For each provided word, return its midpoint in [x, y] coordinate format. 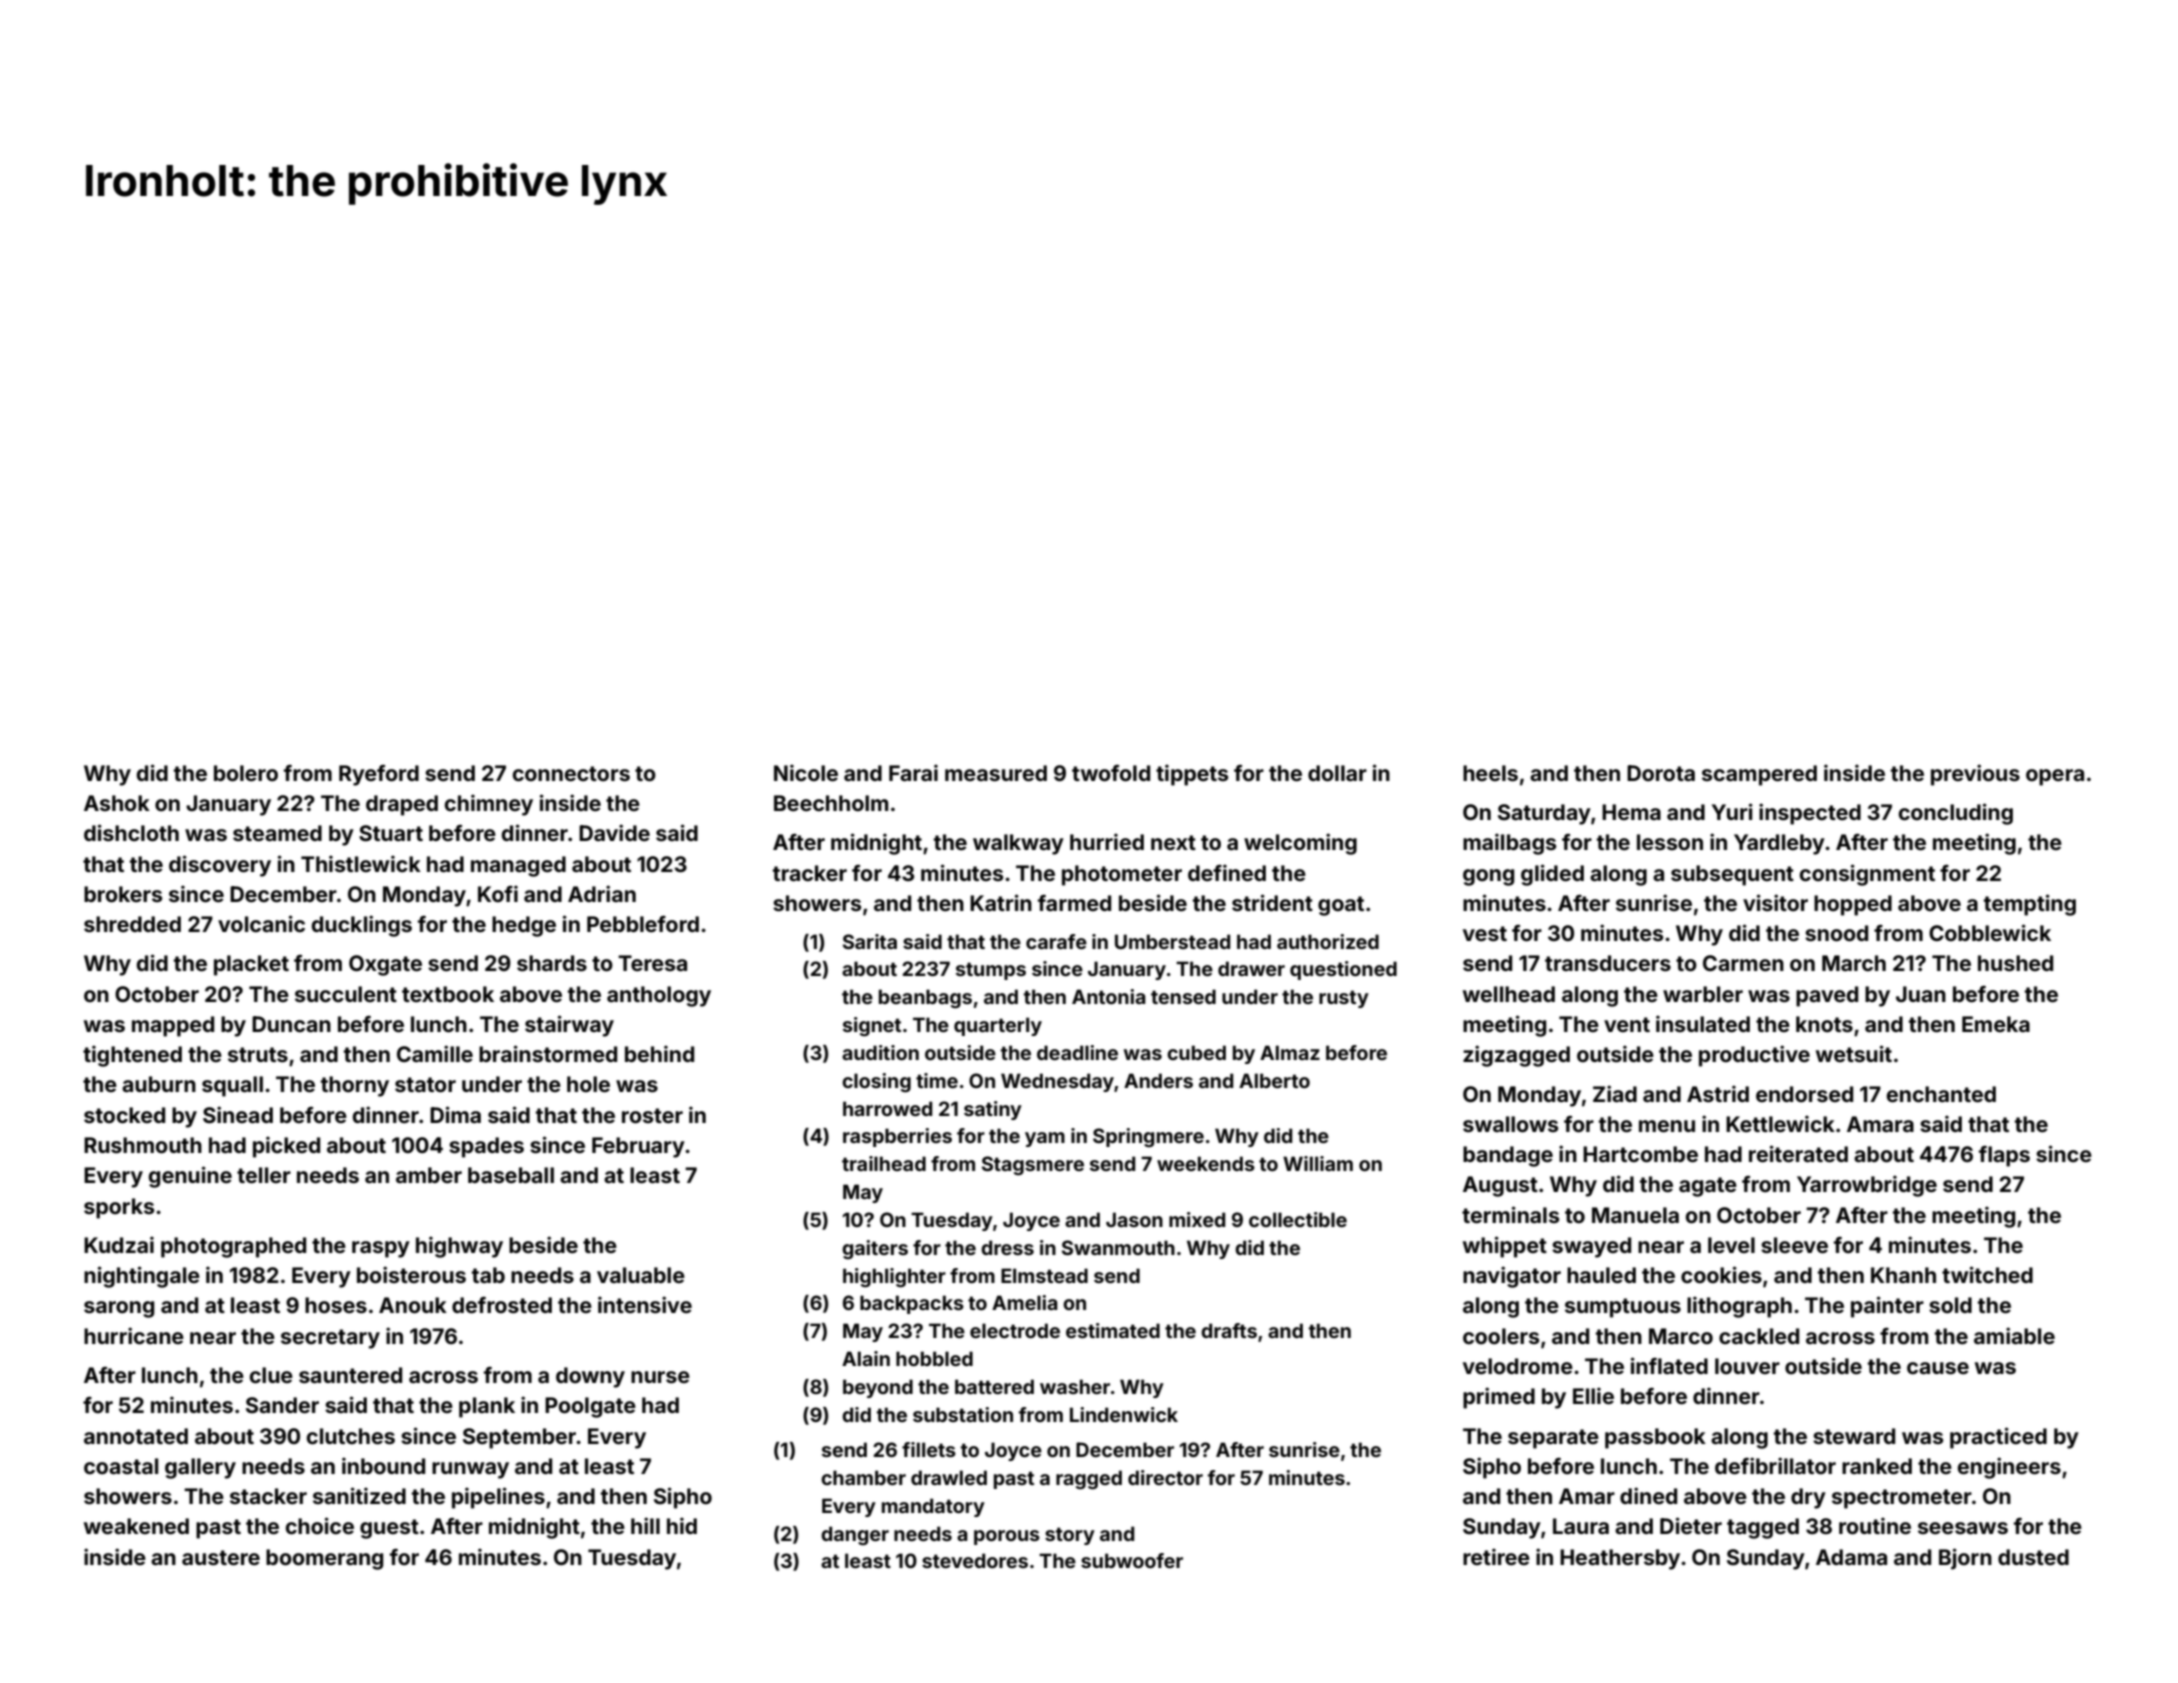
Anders [1158, 1080]
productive [1754, 1056]
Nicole [806, 772]
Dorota [1661, 773]
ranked [1877, 1466]
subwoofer [1132, 1560]
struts [258, 1054]
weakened [136, 1526]
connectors [571, 773]
